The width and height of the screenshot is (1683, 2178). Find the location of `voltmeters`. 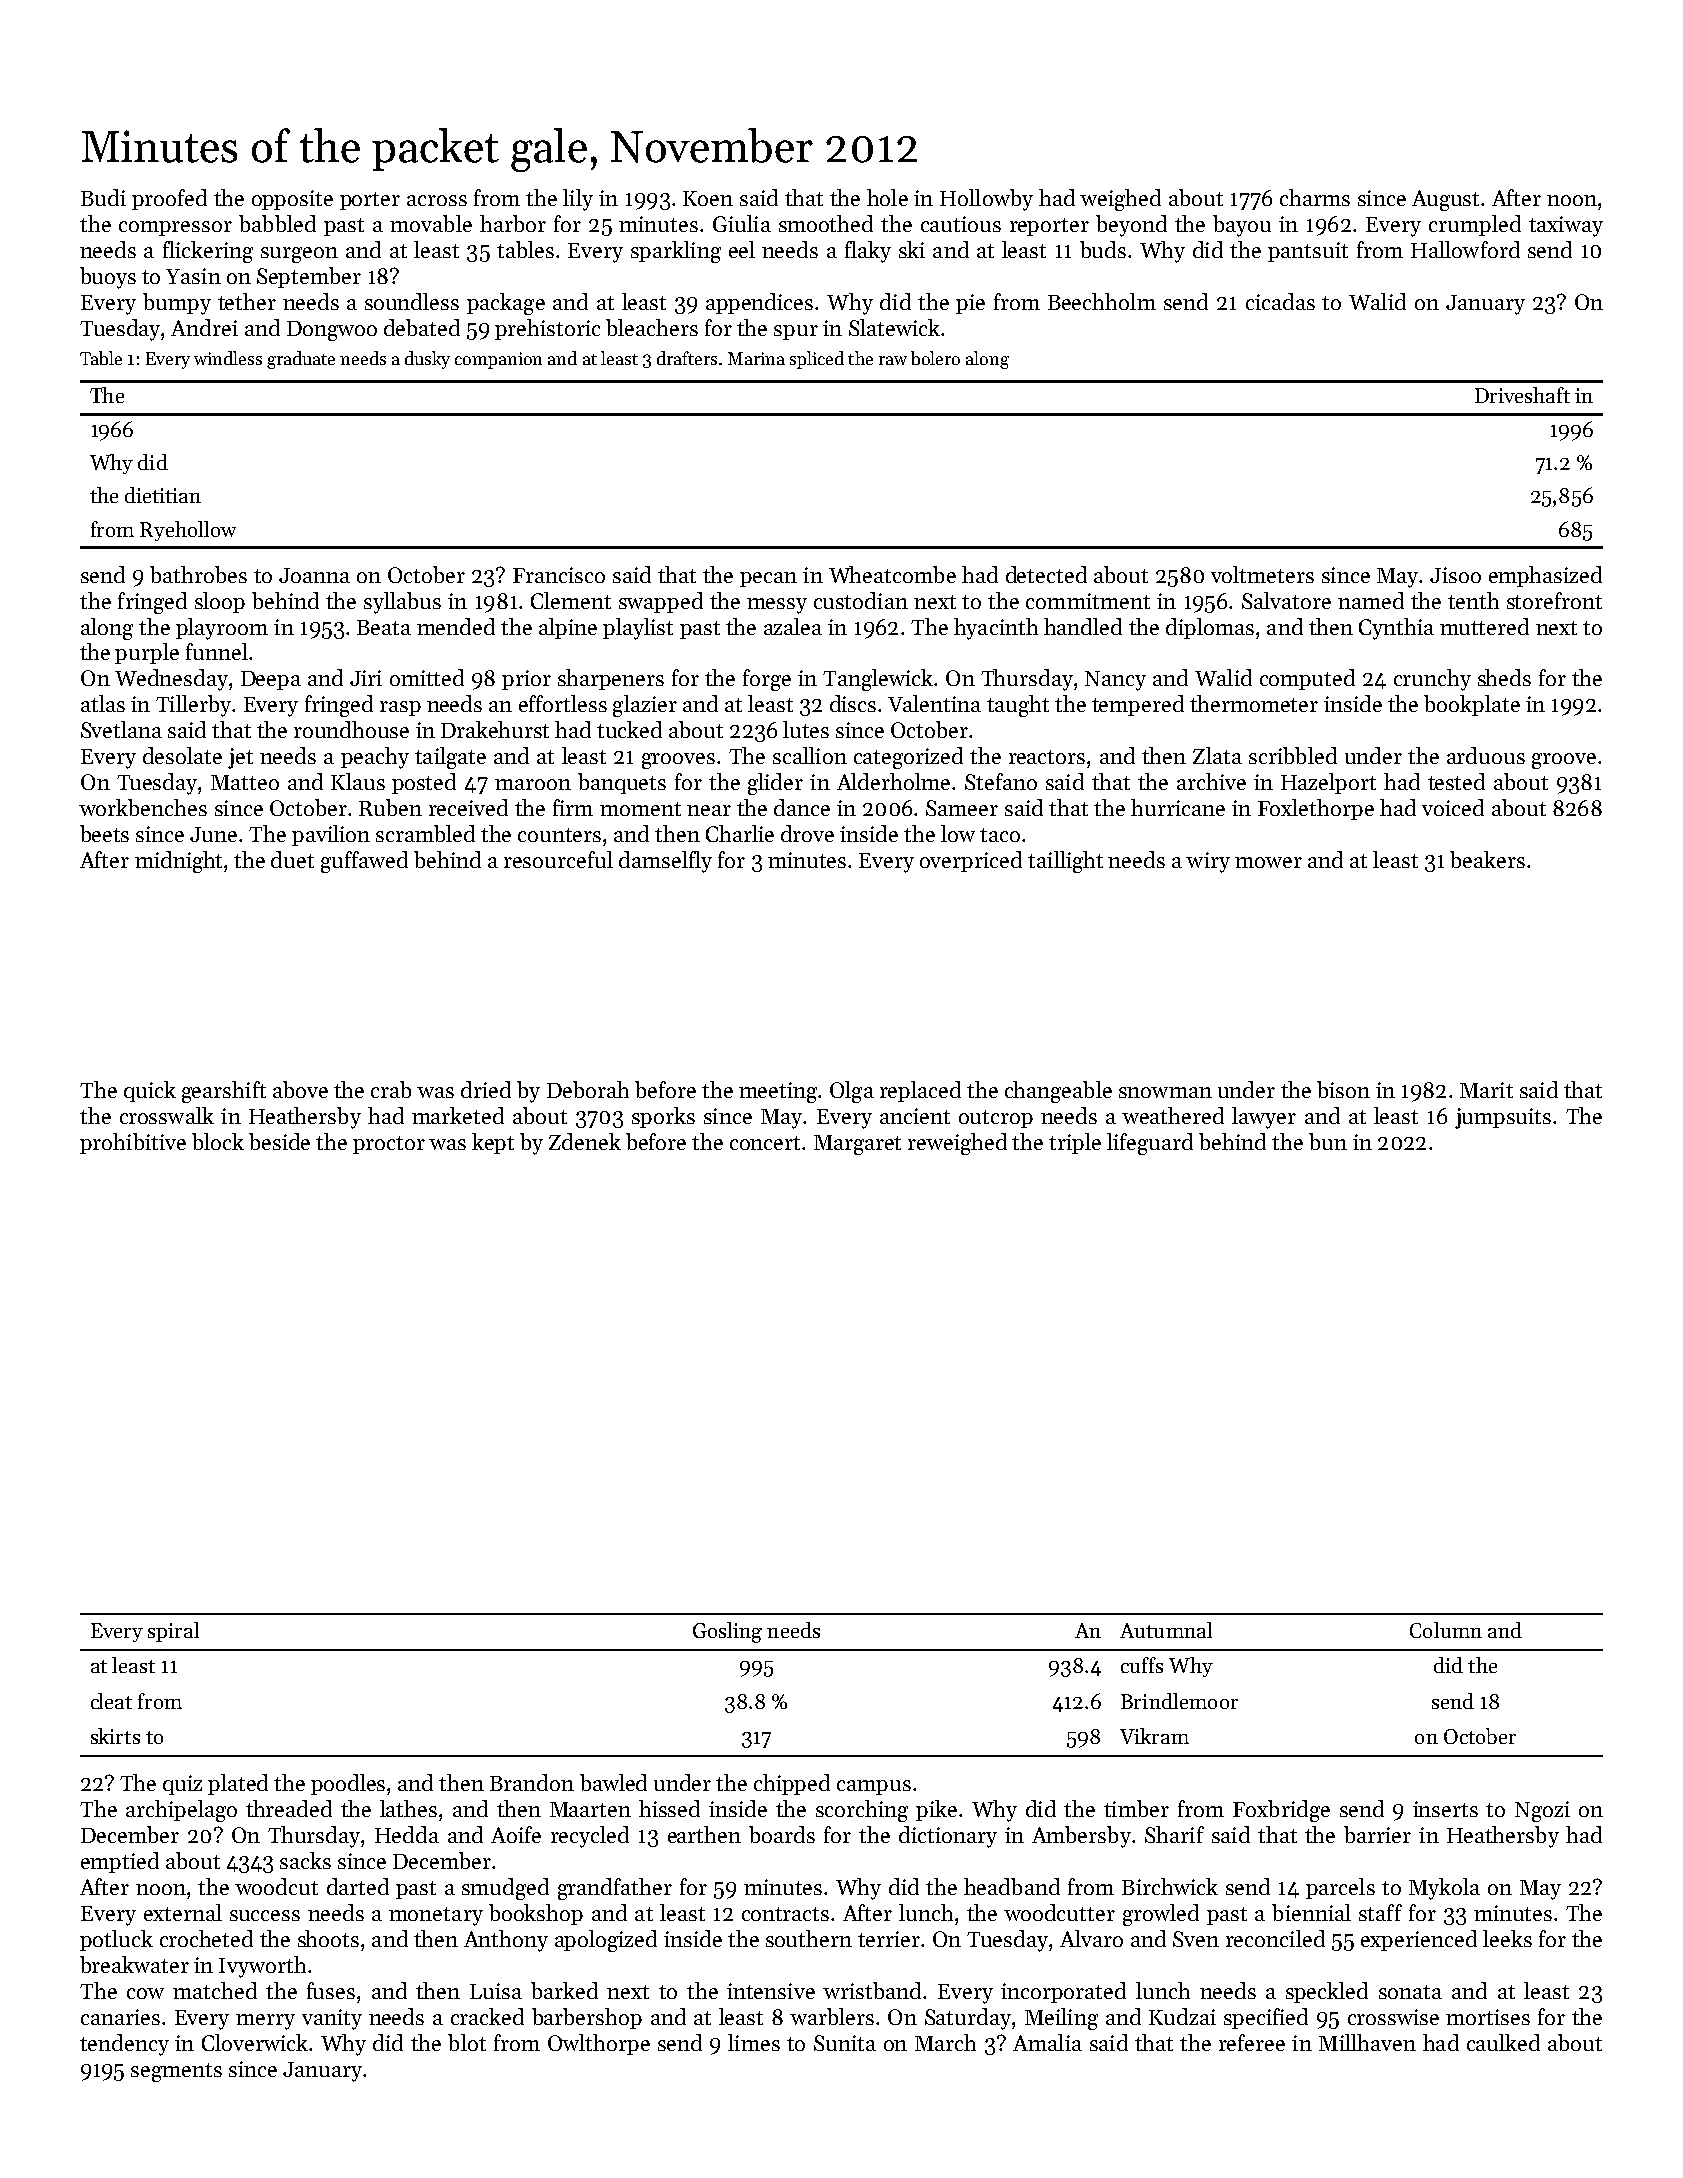

voltmeters is located at coordinates (1262, 574).
